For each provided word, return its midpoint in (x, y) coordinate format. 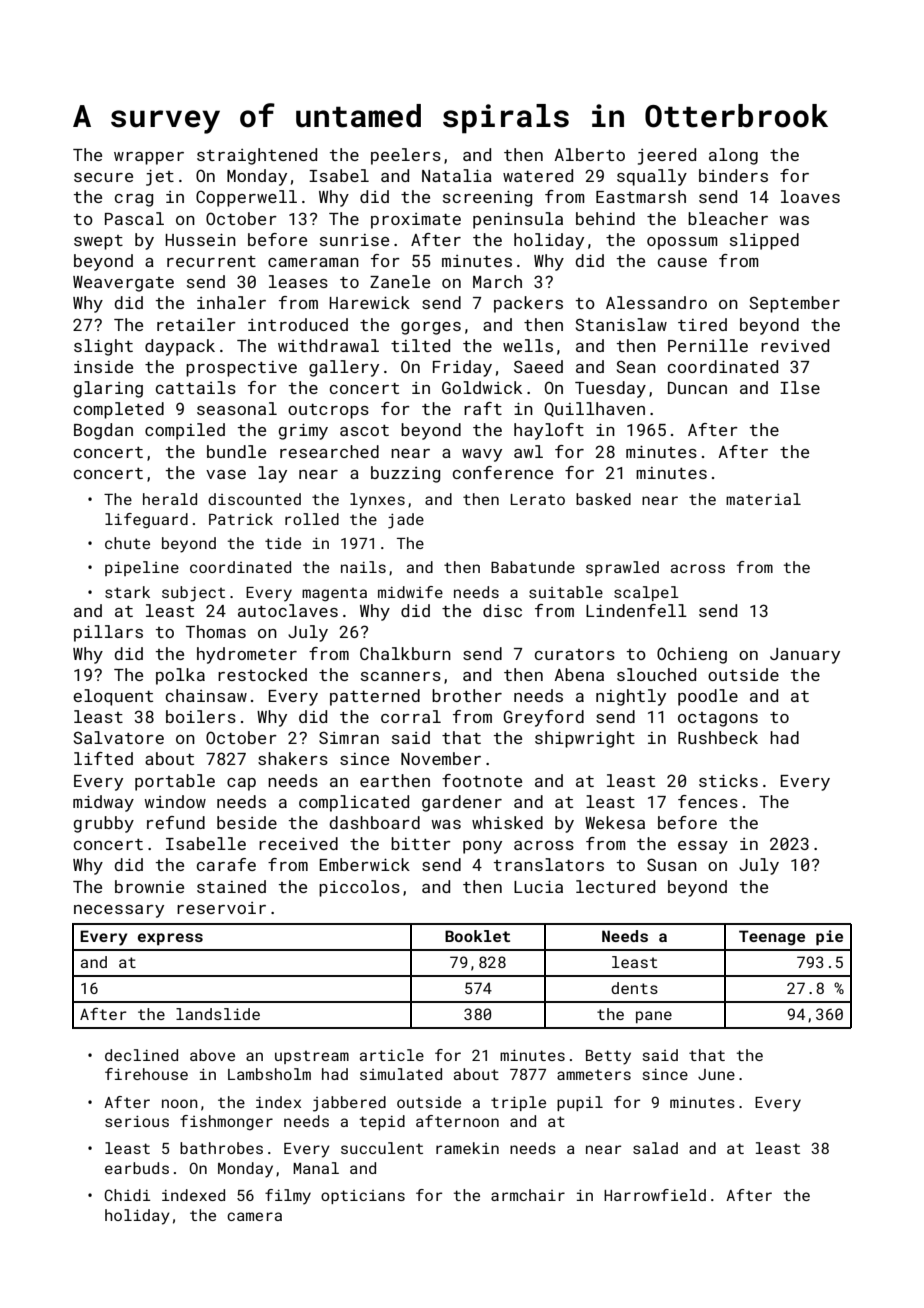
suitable (566, 592)
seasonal (237, 408)
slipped (764, 241)
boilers (201, 716)
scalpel (646, 593)
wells (528, 345)
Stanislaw (621, 324)
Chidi (127, 1195)
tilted (420, 345)
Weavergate (123, 284)
